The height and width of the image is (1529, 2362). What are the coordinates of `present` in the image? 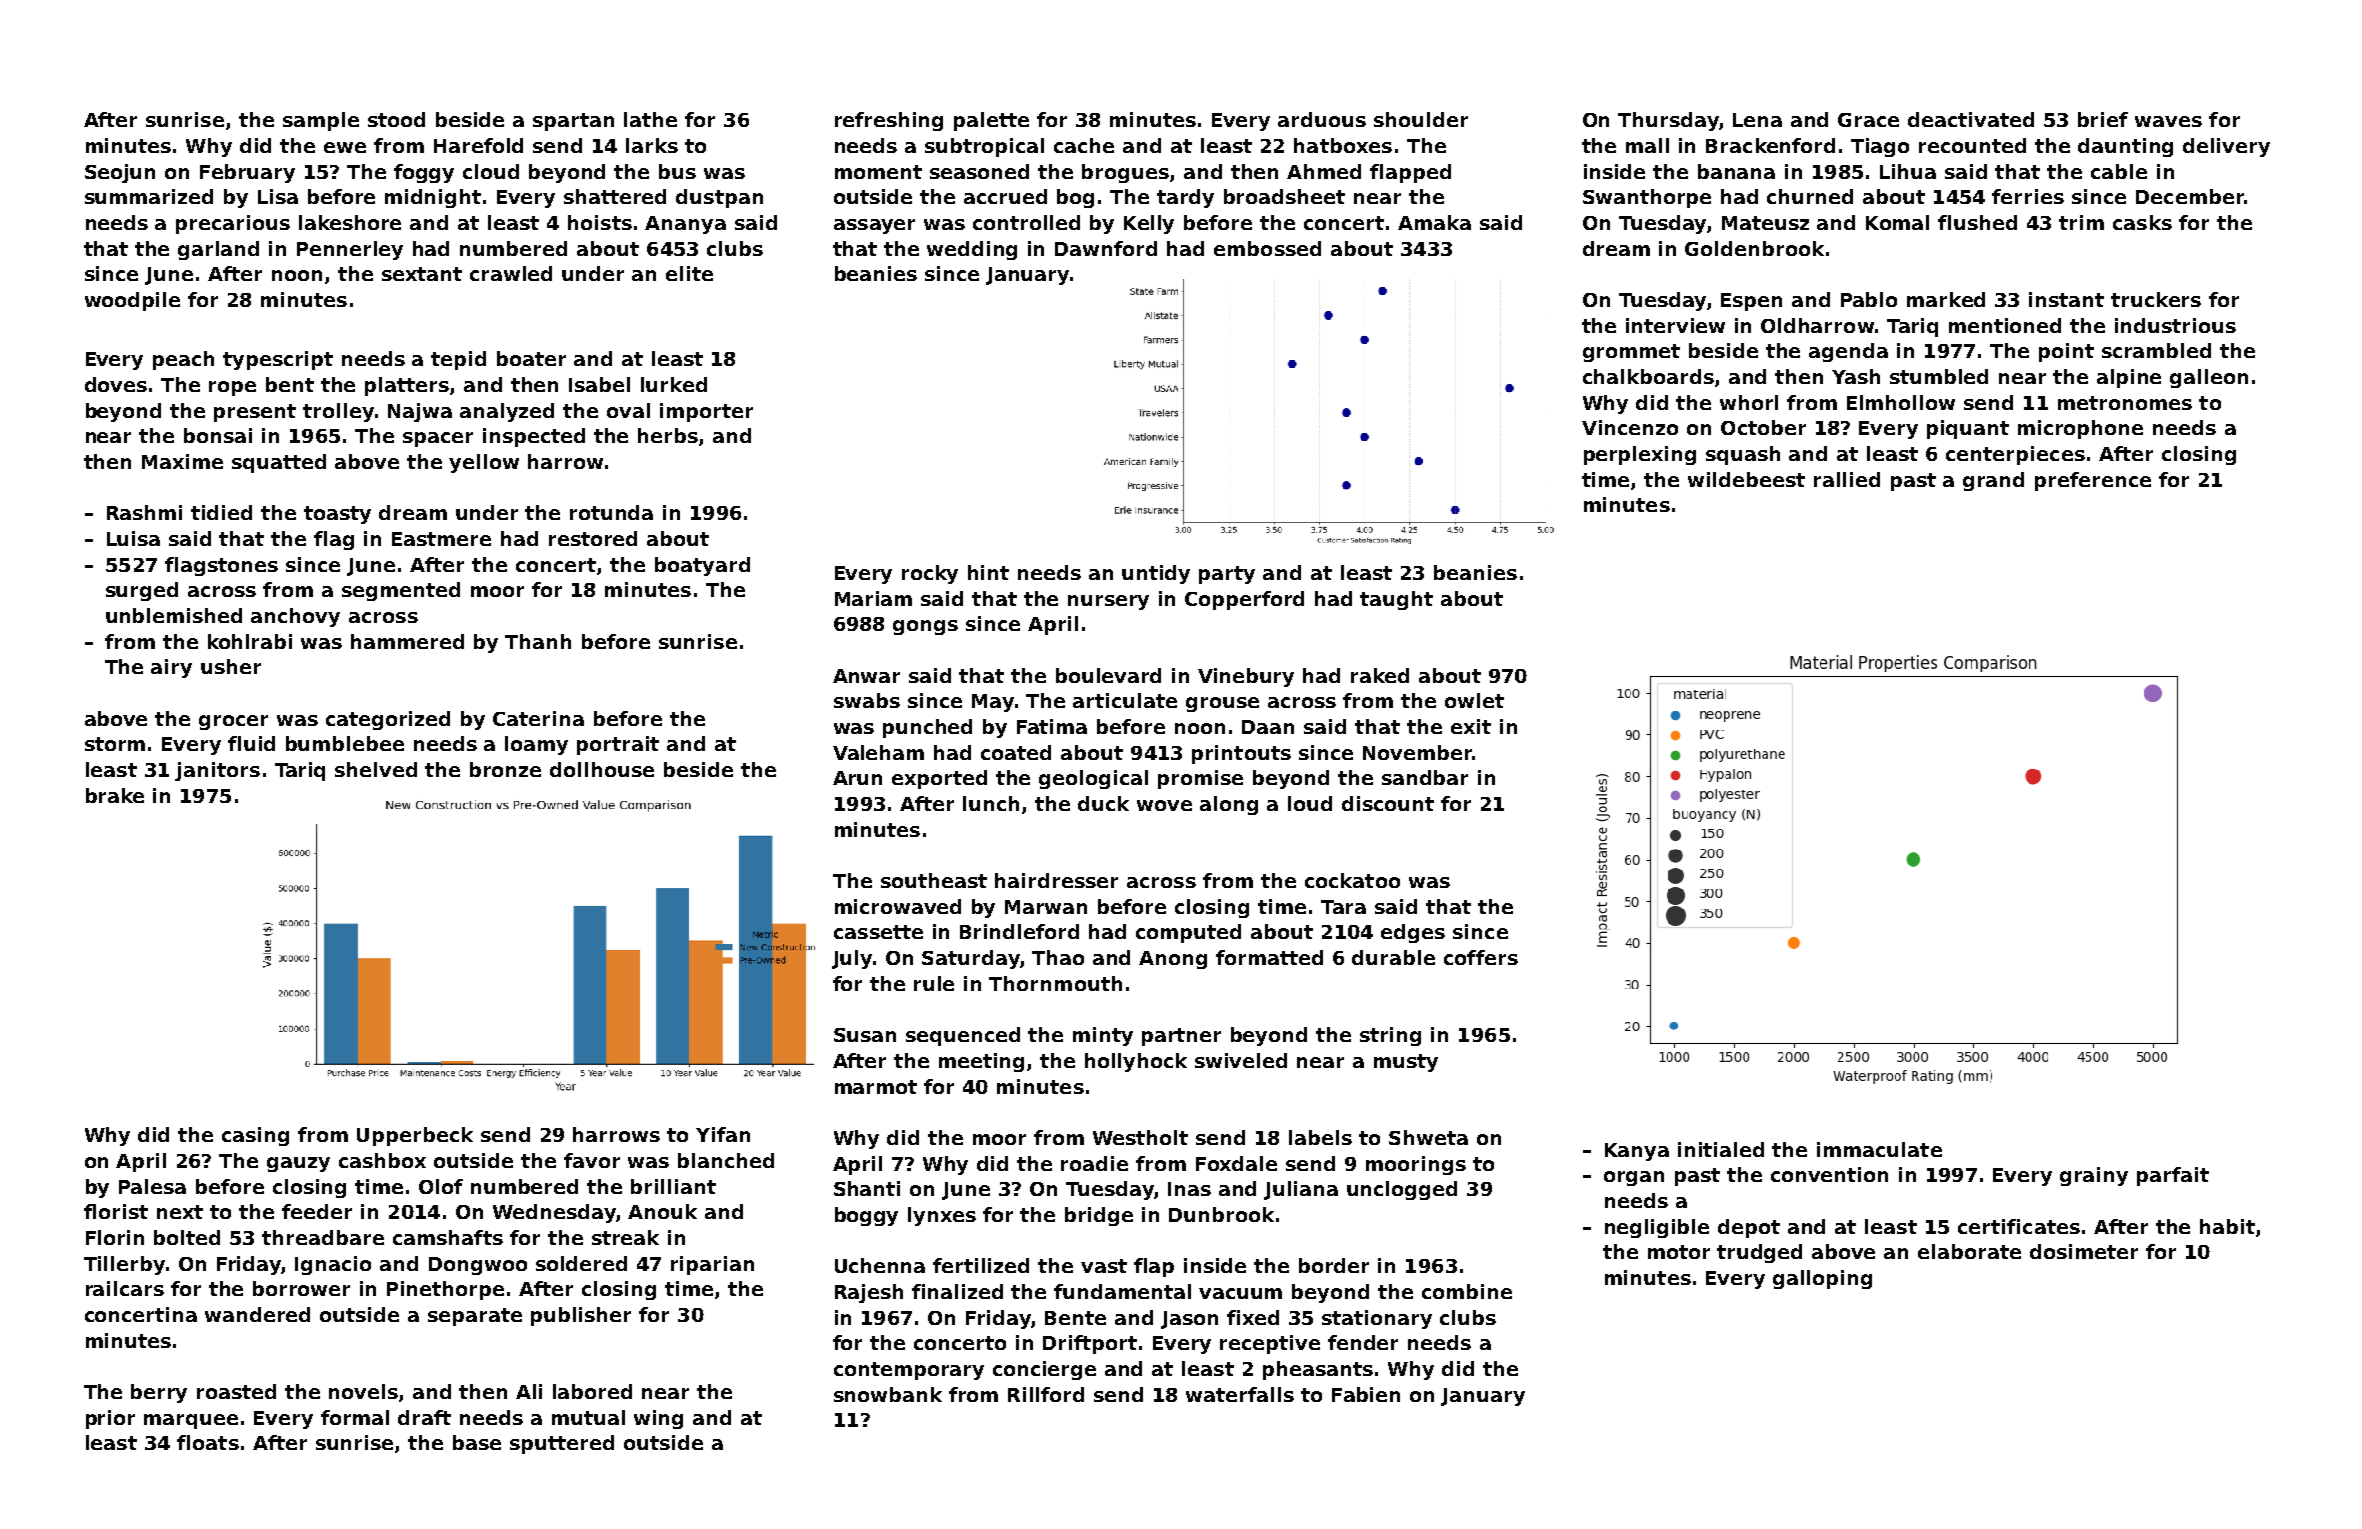 It's located at (255, 413).
